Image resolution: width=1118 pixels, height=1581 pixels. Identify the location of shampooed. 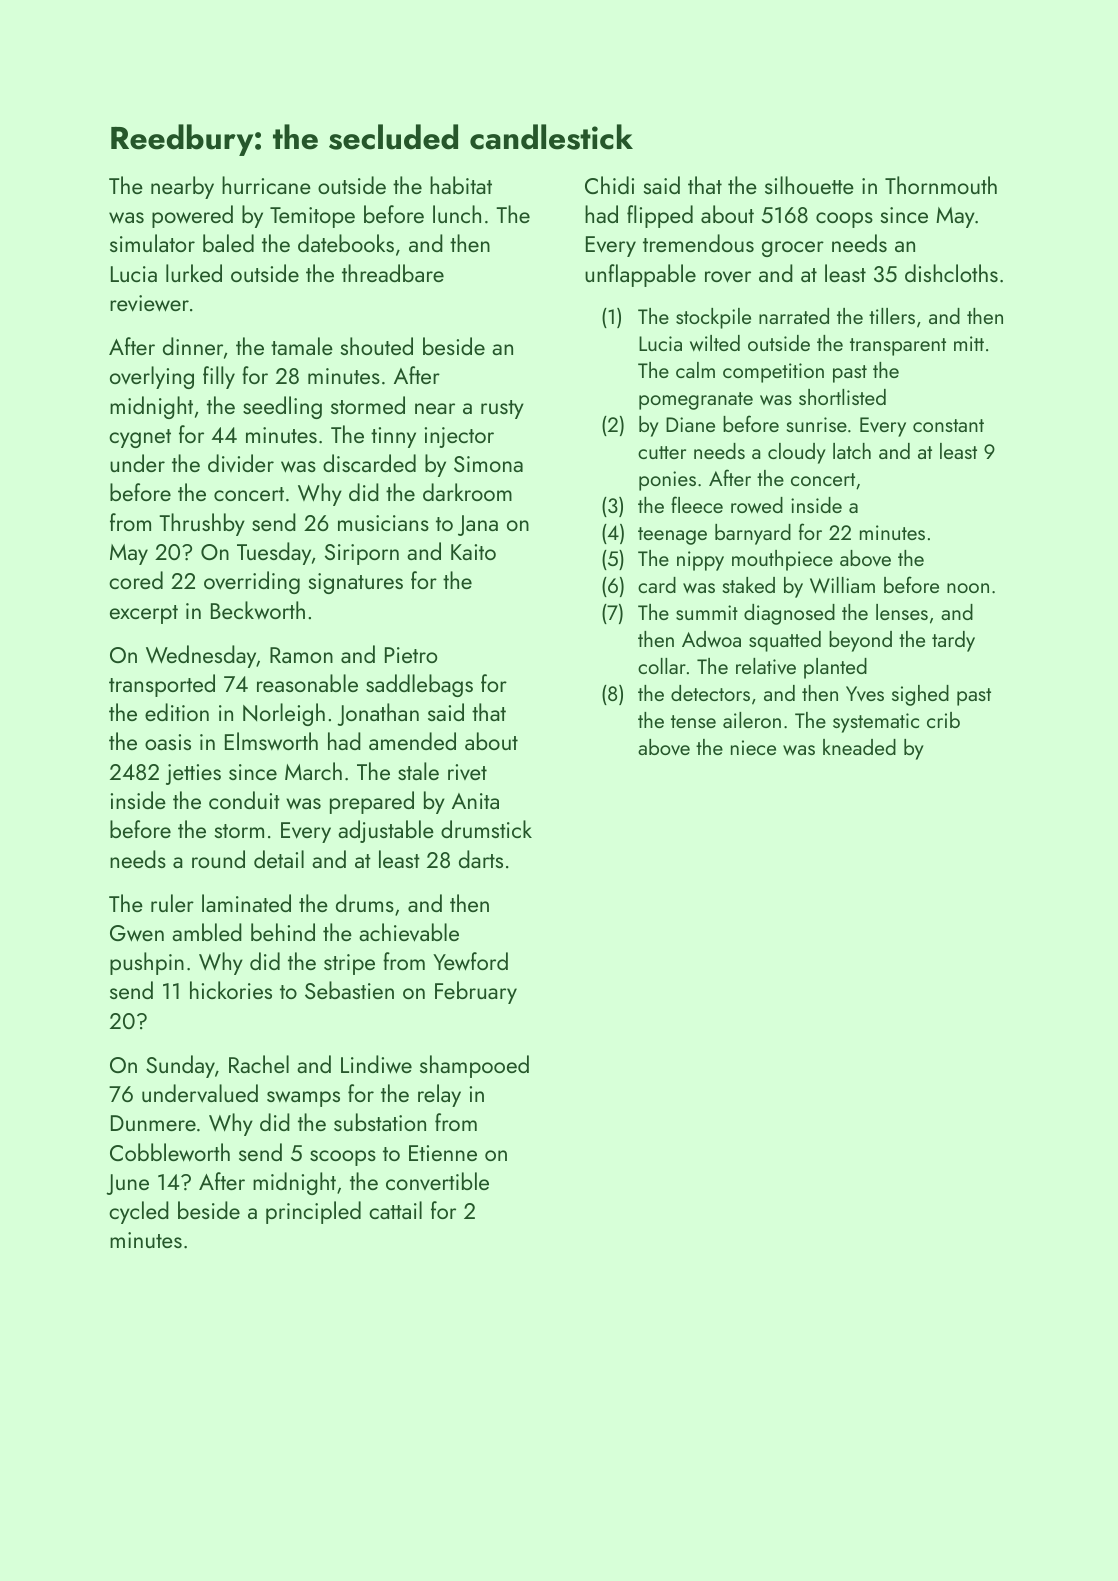
(474, 1066).
